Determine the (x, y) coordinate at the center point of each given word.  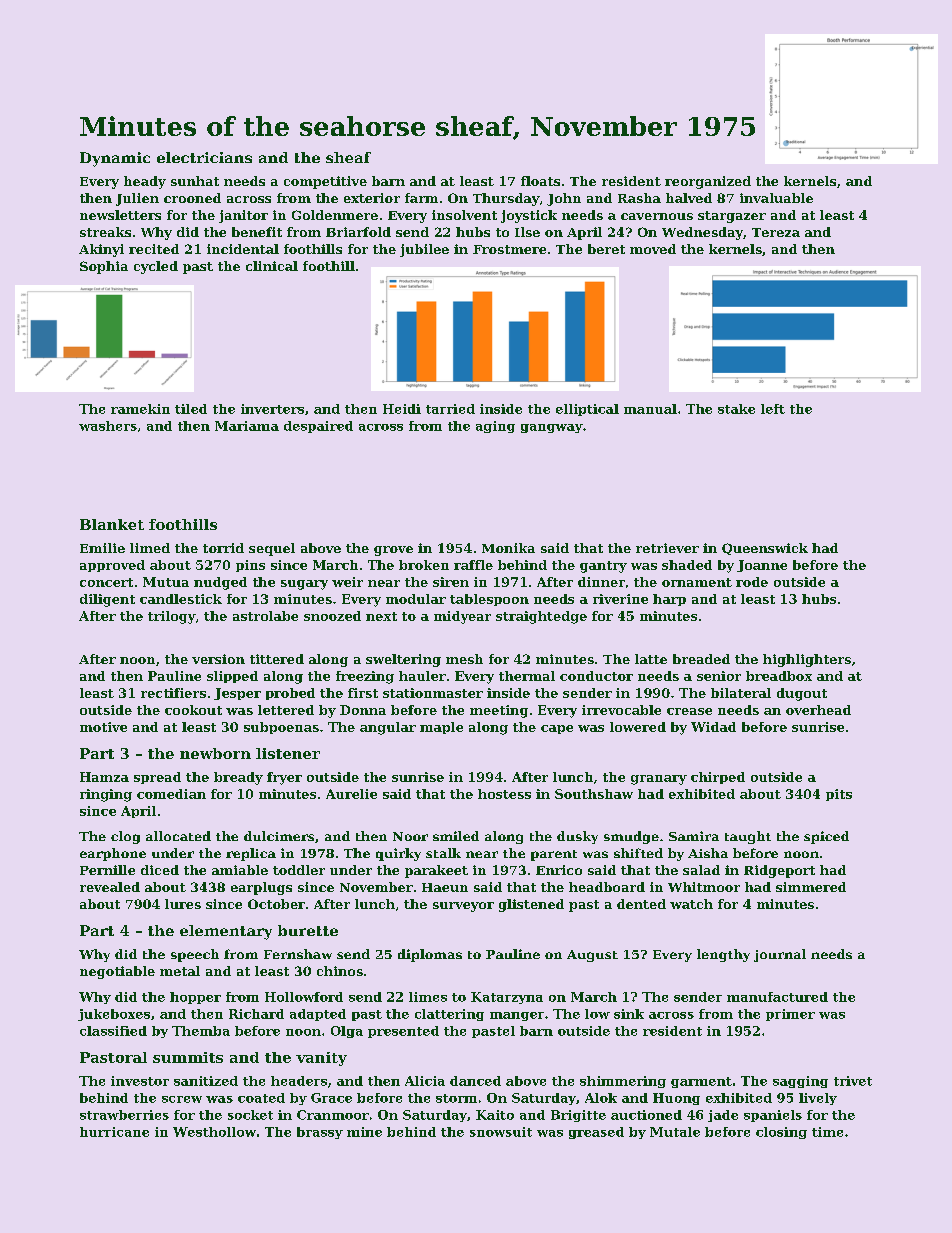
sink (629, 1014)
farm (421, 198)
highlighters (807, 660)
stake (736, 409)
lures (183, 904)
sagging (800, 1082)
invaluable (776, 198)
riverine (620, 599)
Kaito (495, 1115)
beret (606, 249)
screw (182, 1099)
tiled (191, 409)
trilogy (171, 617)
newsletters (120, 215)
